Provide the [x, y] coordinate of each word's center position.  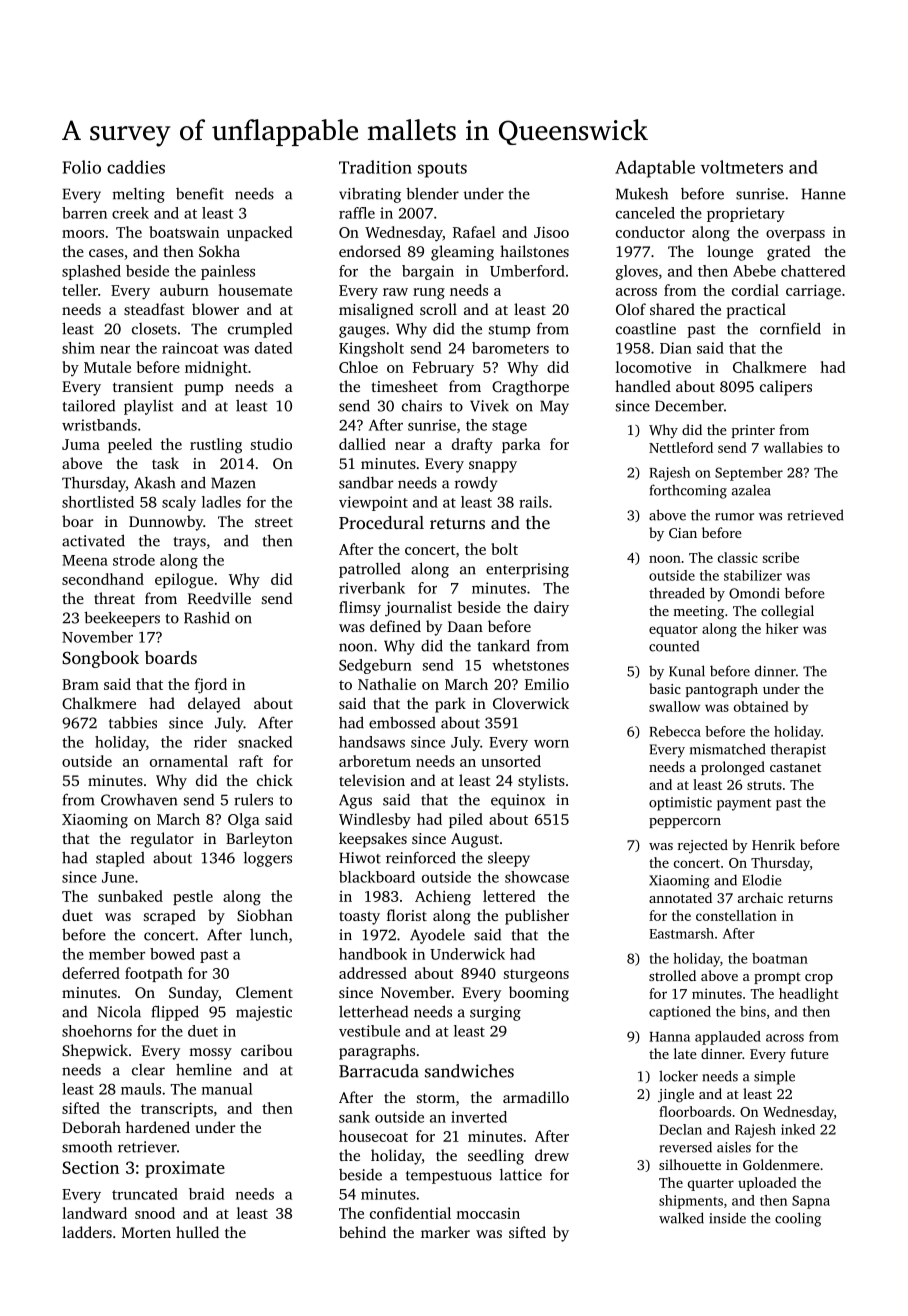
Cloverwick [531, 703]
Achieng [443, 898]
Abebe [754, 271]
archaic [760, 897]
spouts [442, 170]
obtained [761, 706]
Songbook [100, 659]
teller [80, 290]
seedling [496, 1157]
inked [798, 1129]
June [118, 877]
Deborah [91, 1127]
